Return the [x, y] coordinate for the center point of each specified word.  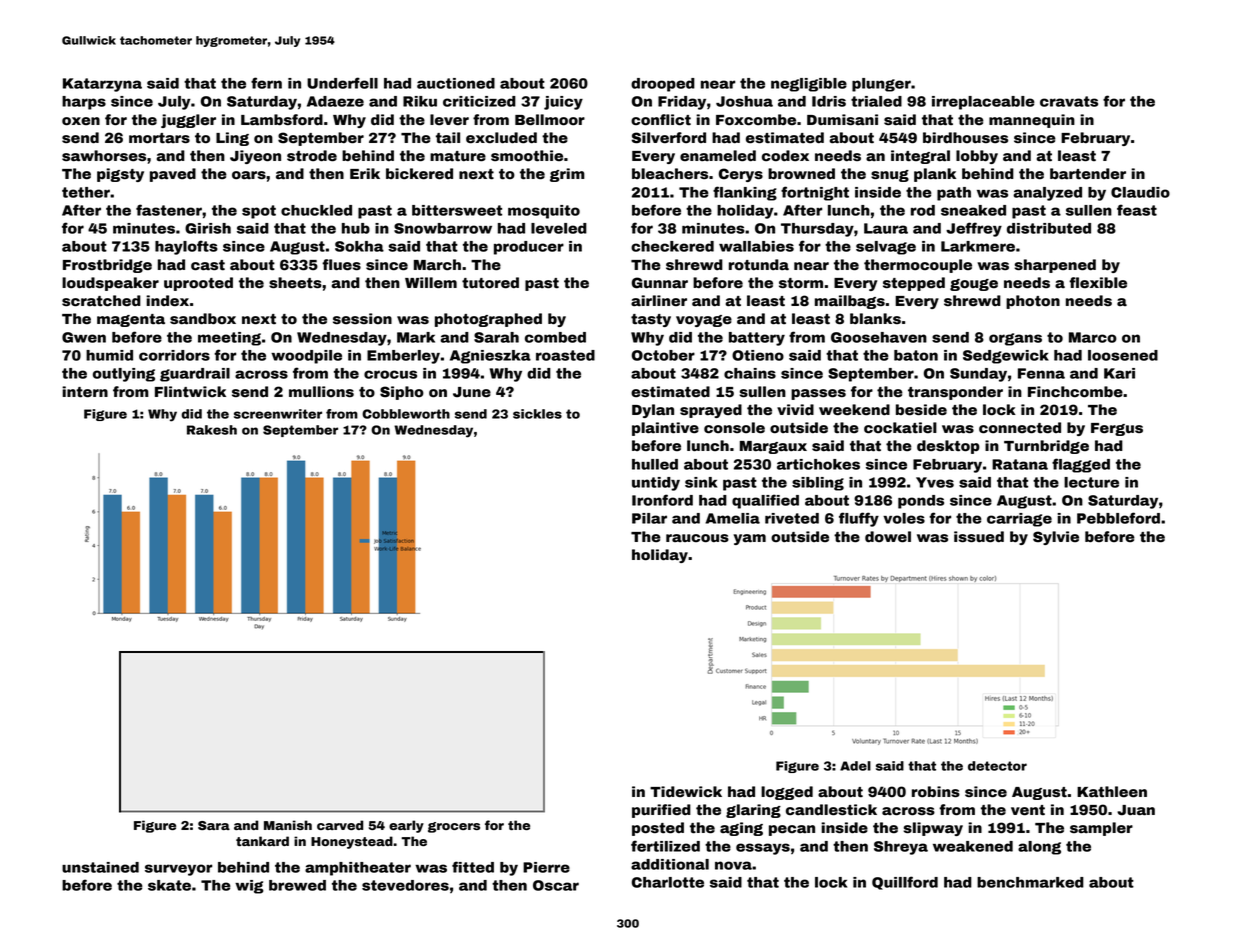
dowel [888, 537]
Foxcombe [756, 120]
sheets [295, 283]
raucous [697, 538]
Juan [1136, 810]
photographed [488, 320]
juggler [188, 121]
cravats [1069, 101]
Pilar [649, 518]
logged [787, 793]
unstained [100, 867]
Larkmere [978, 246]
